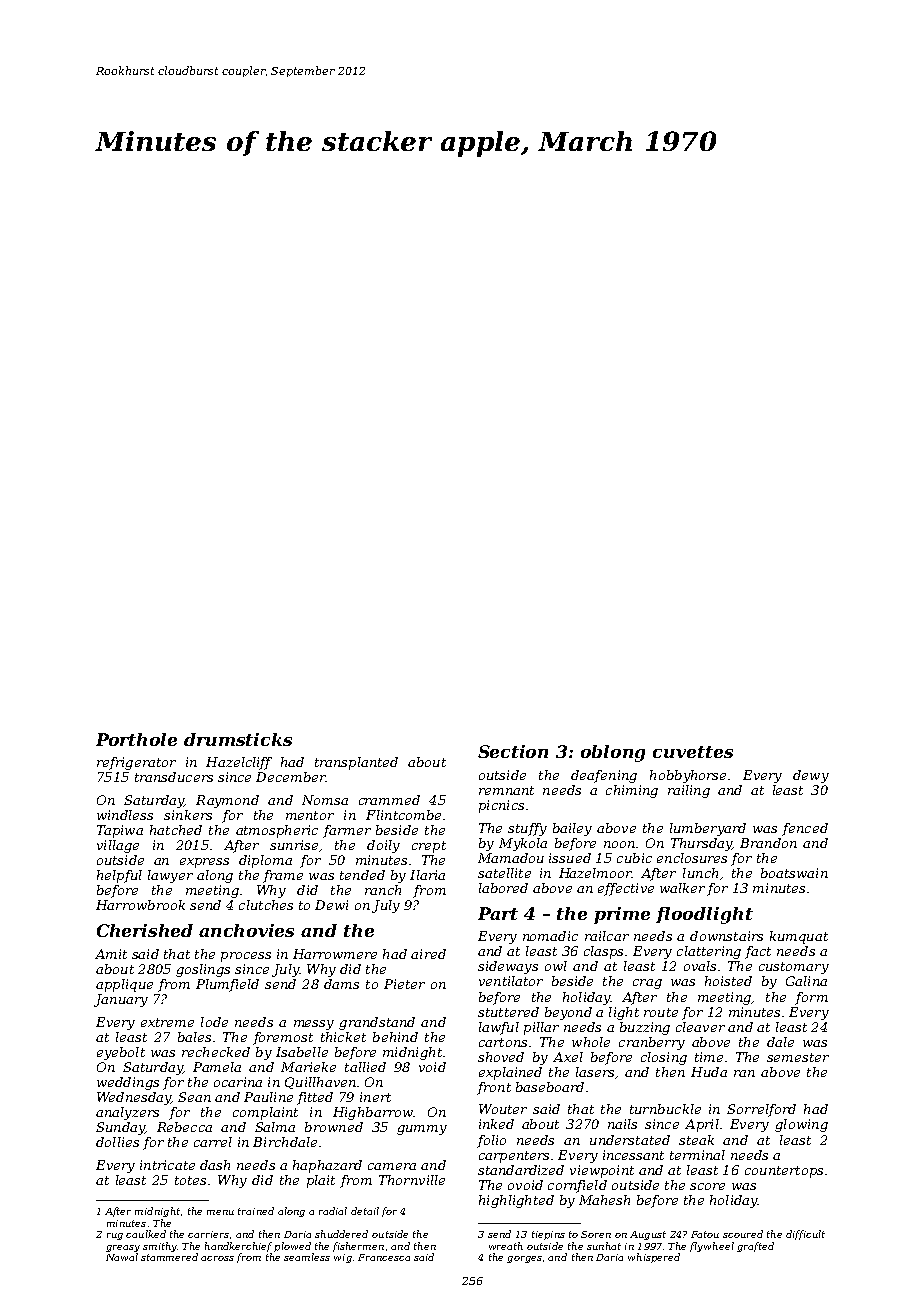 The height and width of the screenshot is (1308, 924). I want to click on grandstand, so click(377, 1023).
